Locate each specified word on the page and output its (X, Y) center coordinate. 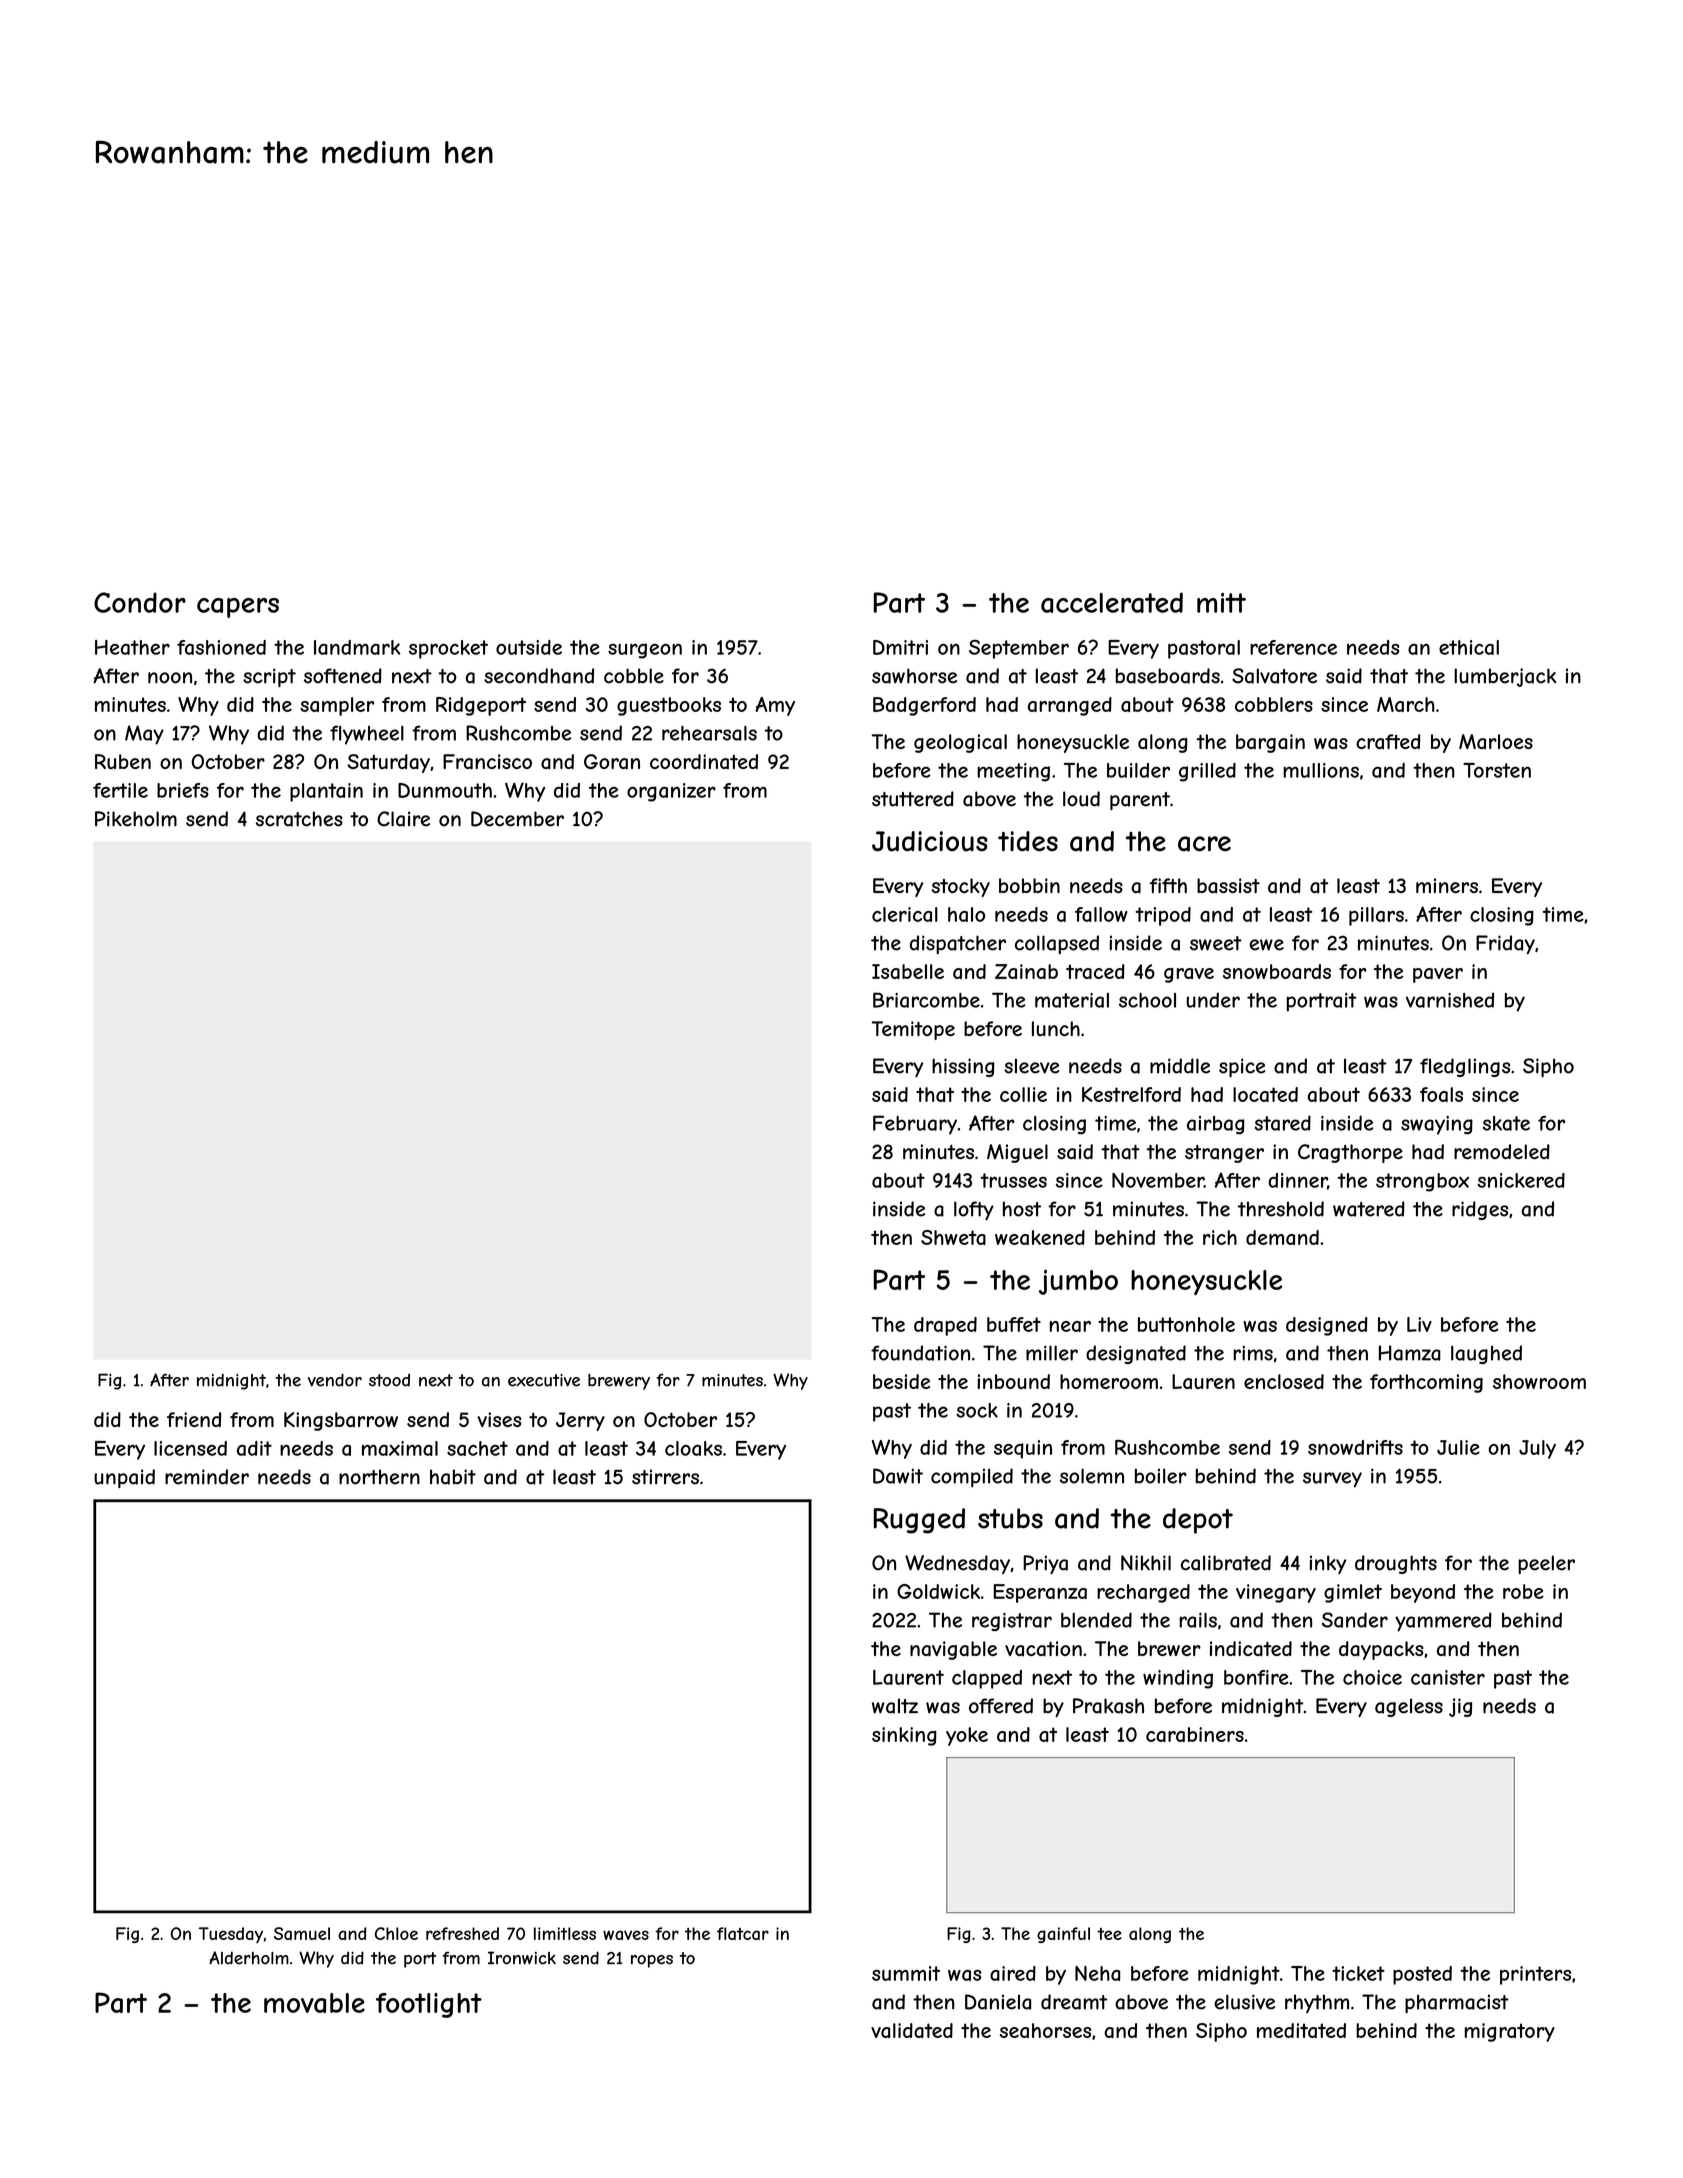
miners (1447, 885)
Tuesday (231, 1935)
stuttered (913, 799)
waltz (895, 1706)
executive (544, 1380)
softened (343, 676)
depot (1198, 1521)
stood (389, 1380)
